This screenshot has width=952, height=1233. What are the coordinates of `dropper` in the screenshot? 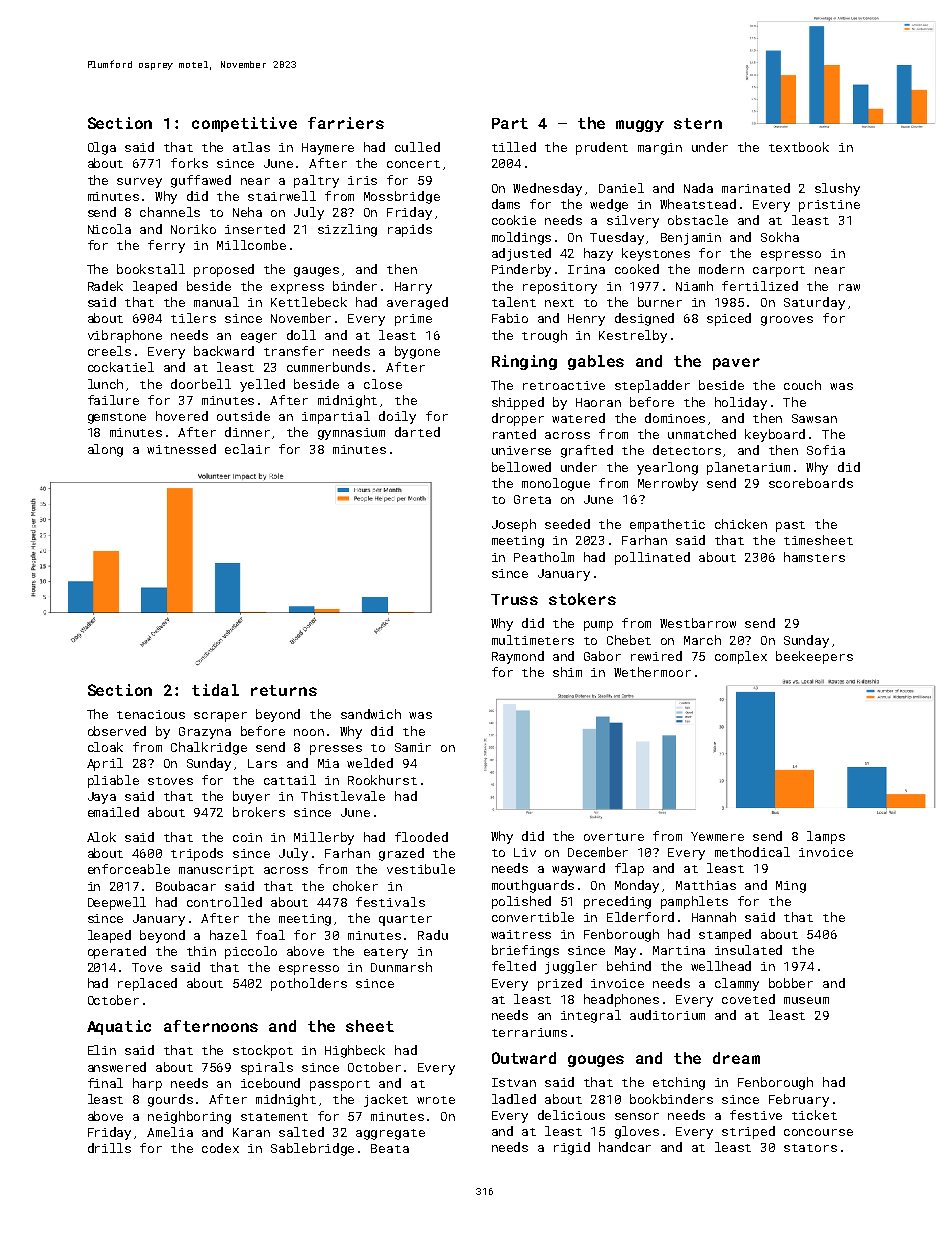 It's located at (518, 419).
